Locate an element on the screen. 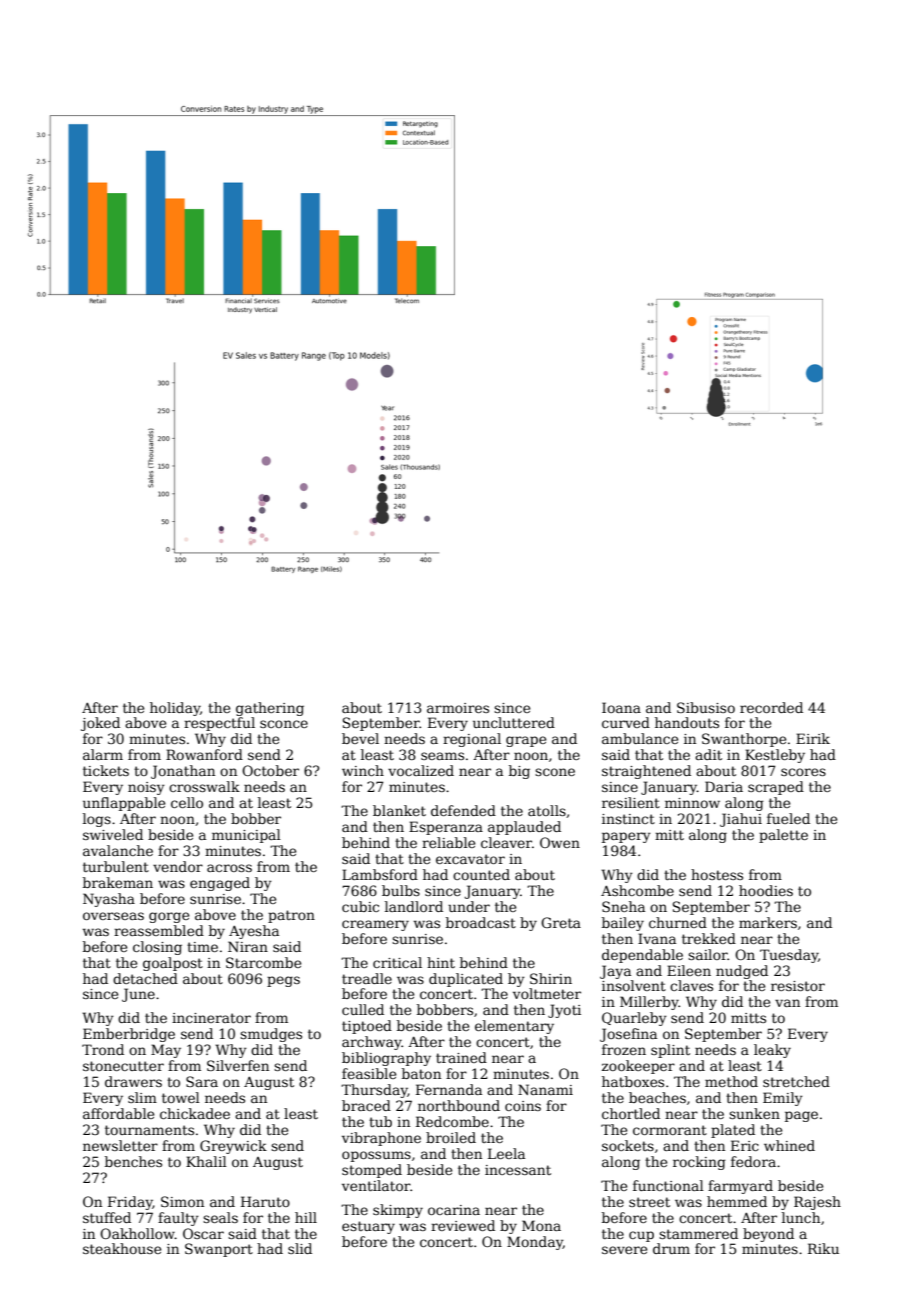 The width and height of the screenshot is (924, 1308). big is located at coordinates (519, 772).
